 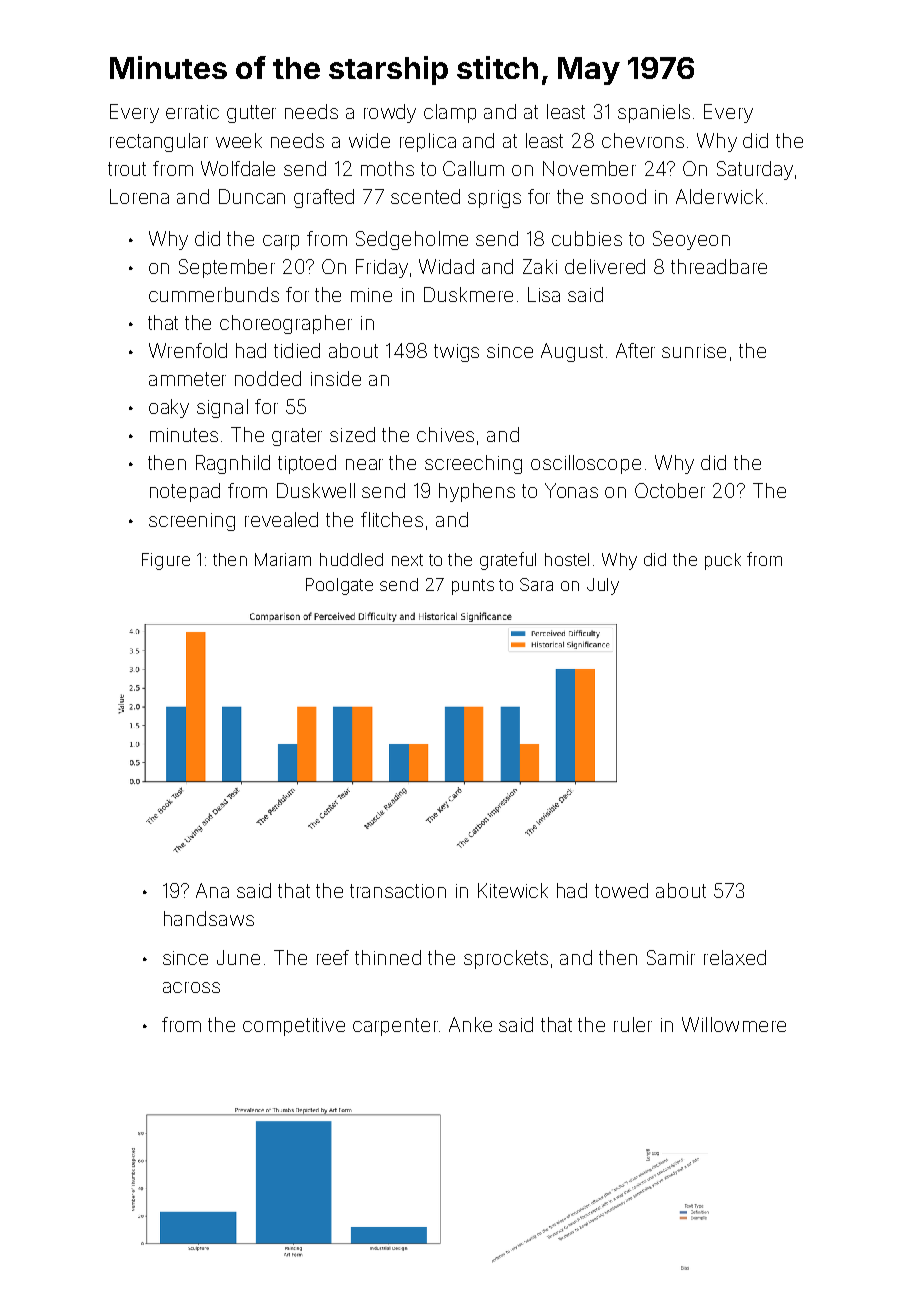 I want to click on towed, so click(x=621, y=890).
